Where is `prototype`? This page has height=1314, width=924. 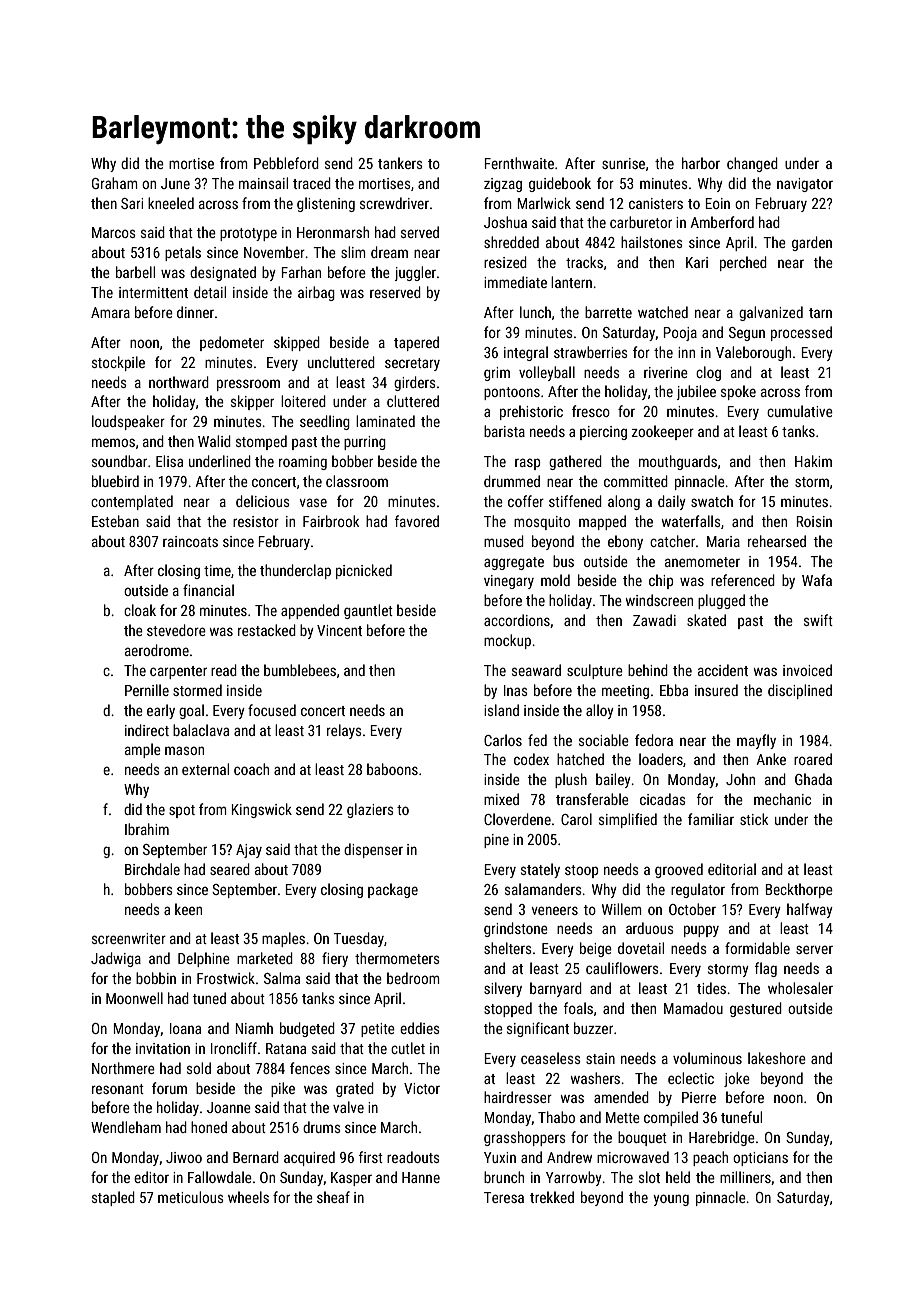
prototype is located at coordinates (248, 234).
